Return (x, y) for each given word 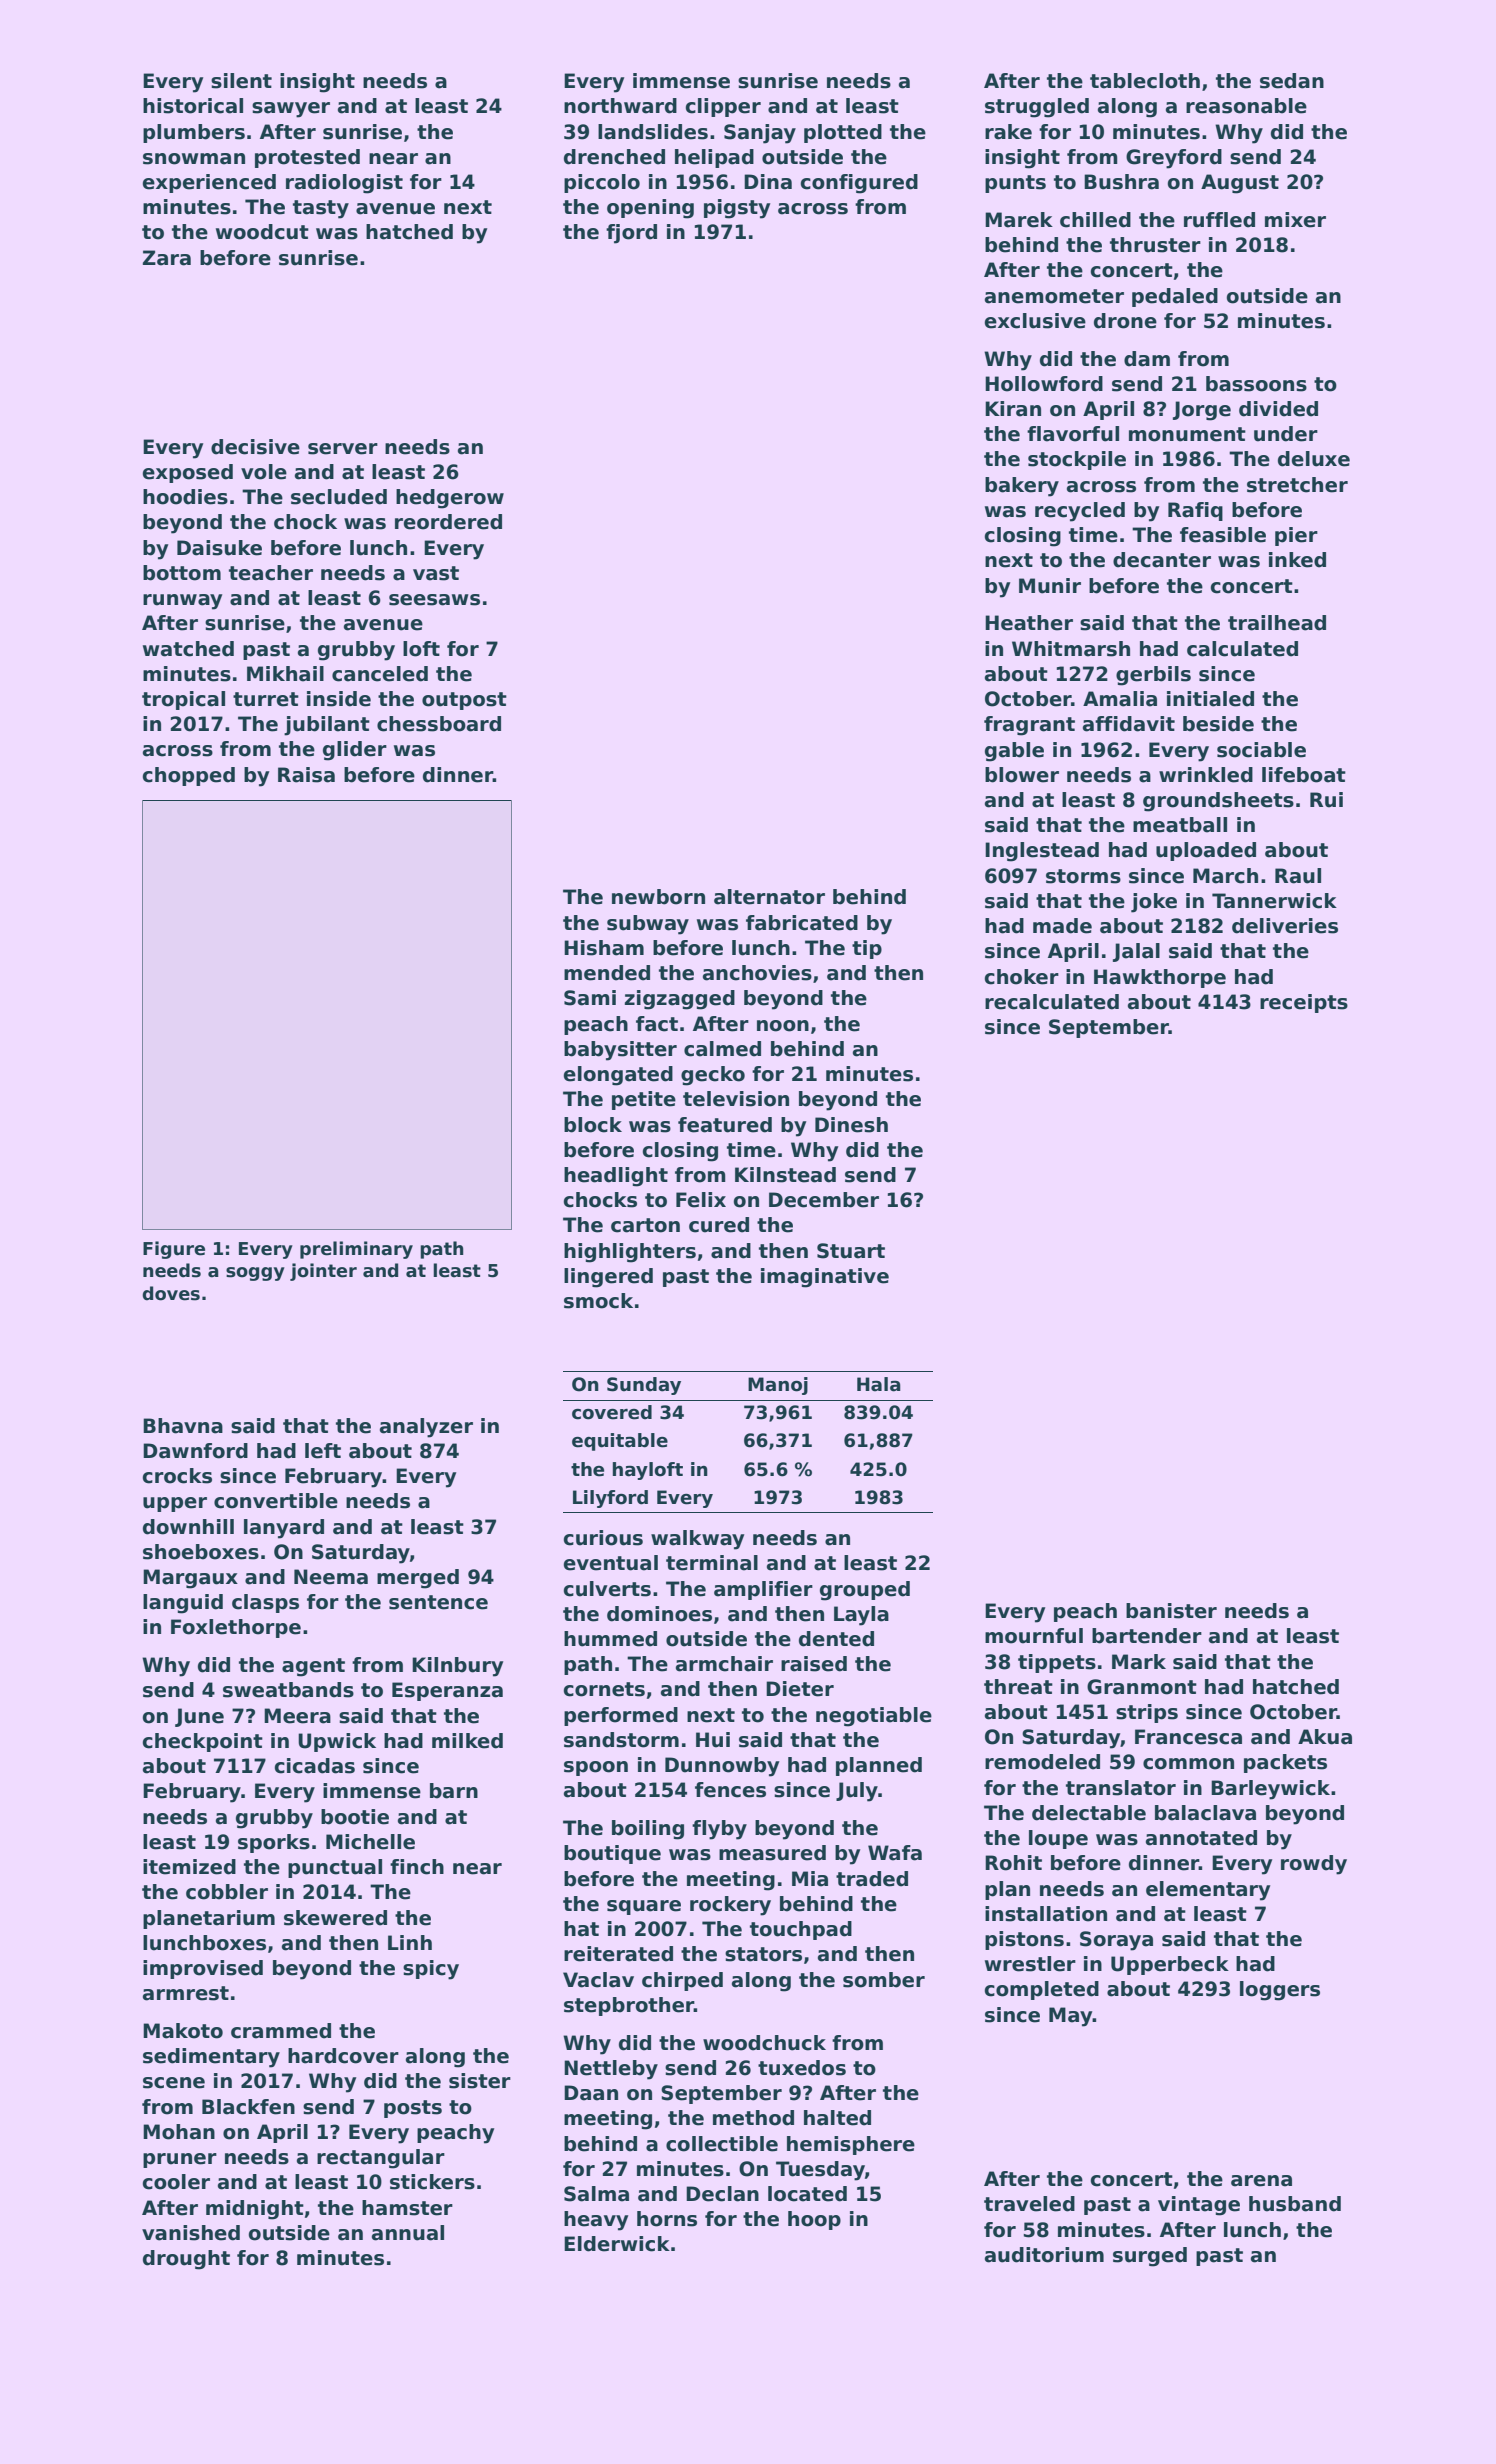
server (343, 449)
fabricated (802, 923)
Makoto (183, 2031)
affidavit (1129, 724)
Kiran (1013, 409)
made (1062, 926)
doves (171, 1293)
